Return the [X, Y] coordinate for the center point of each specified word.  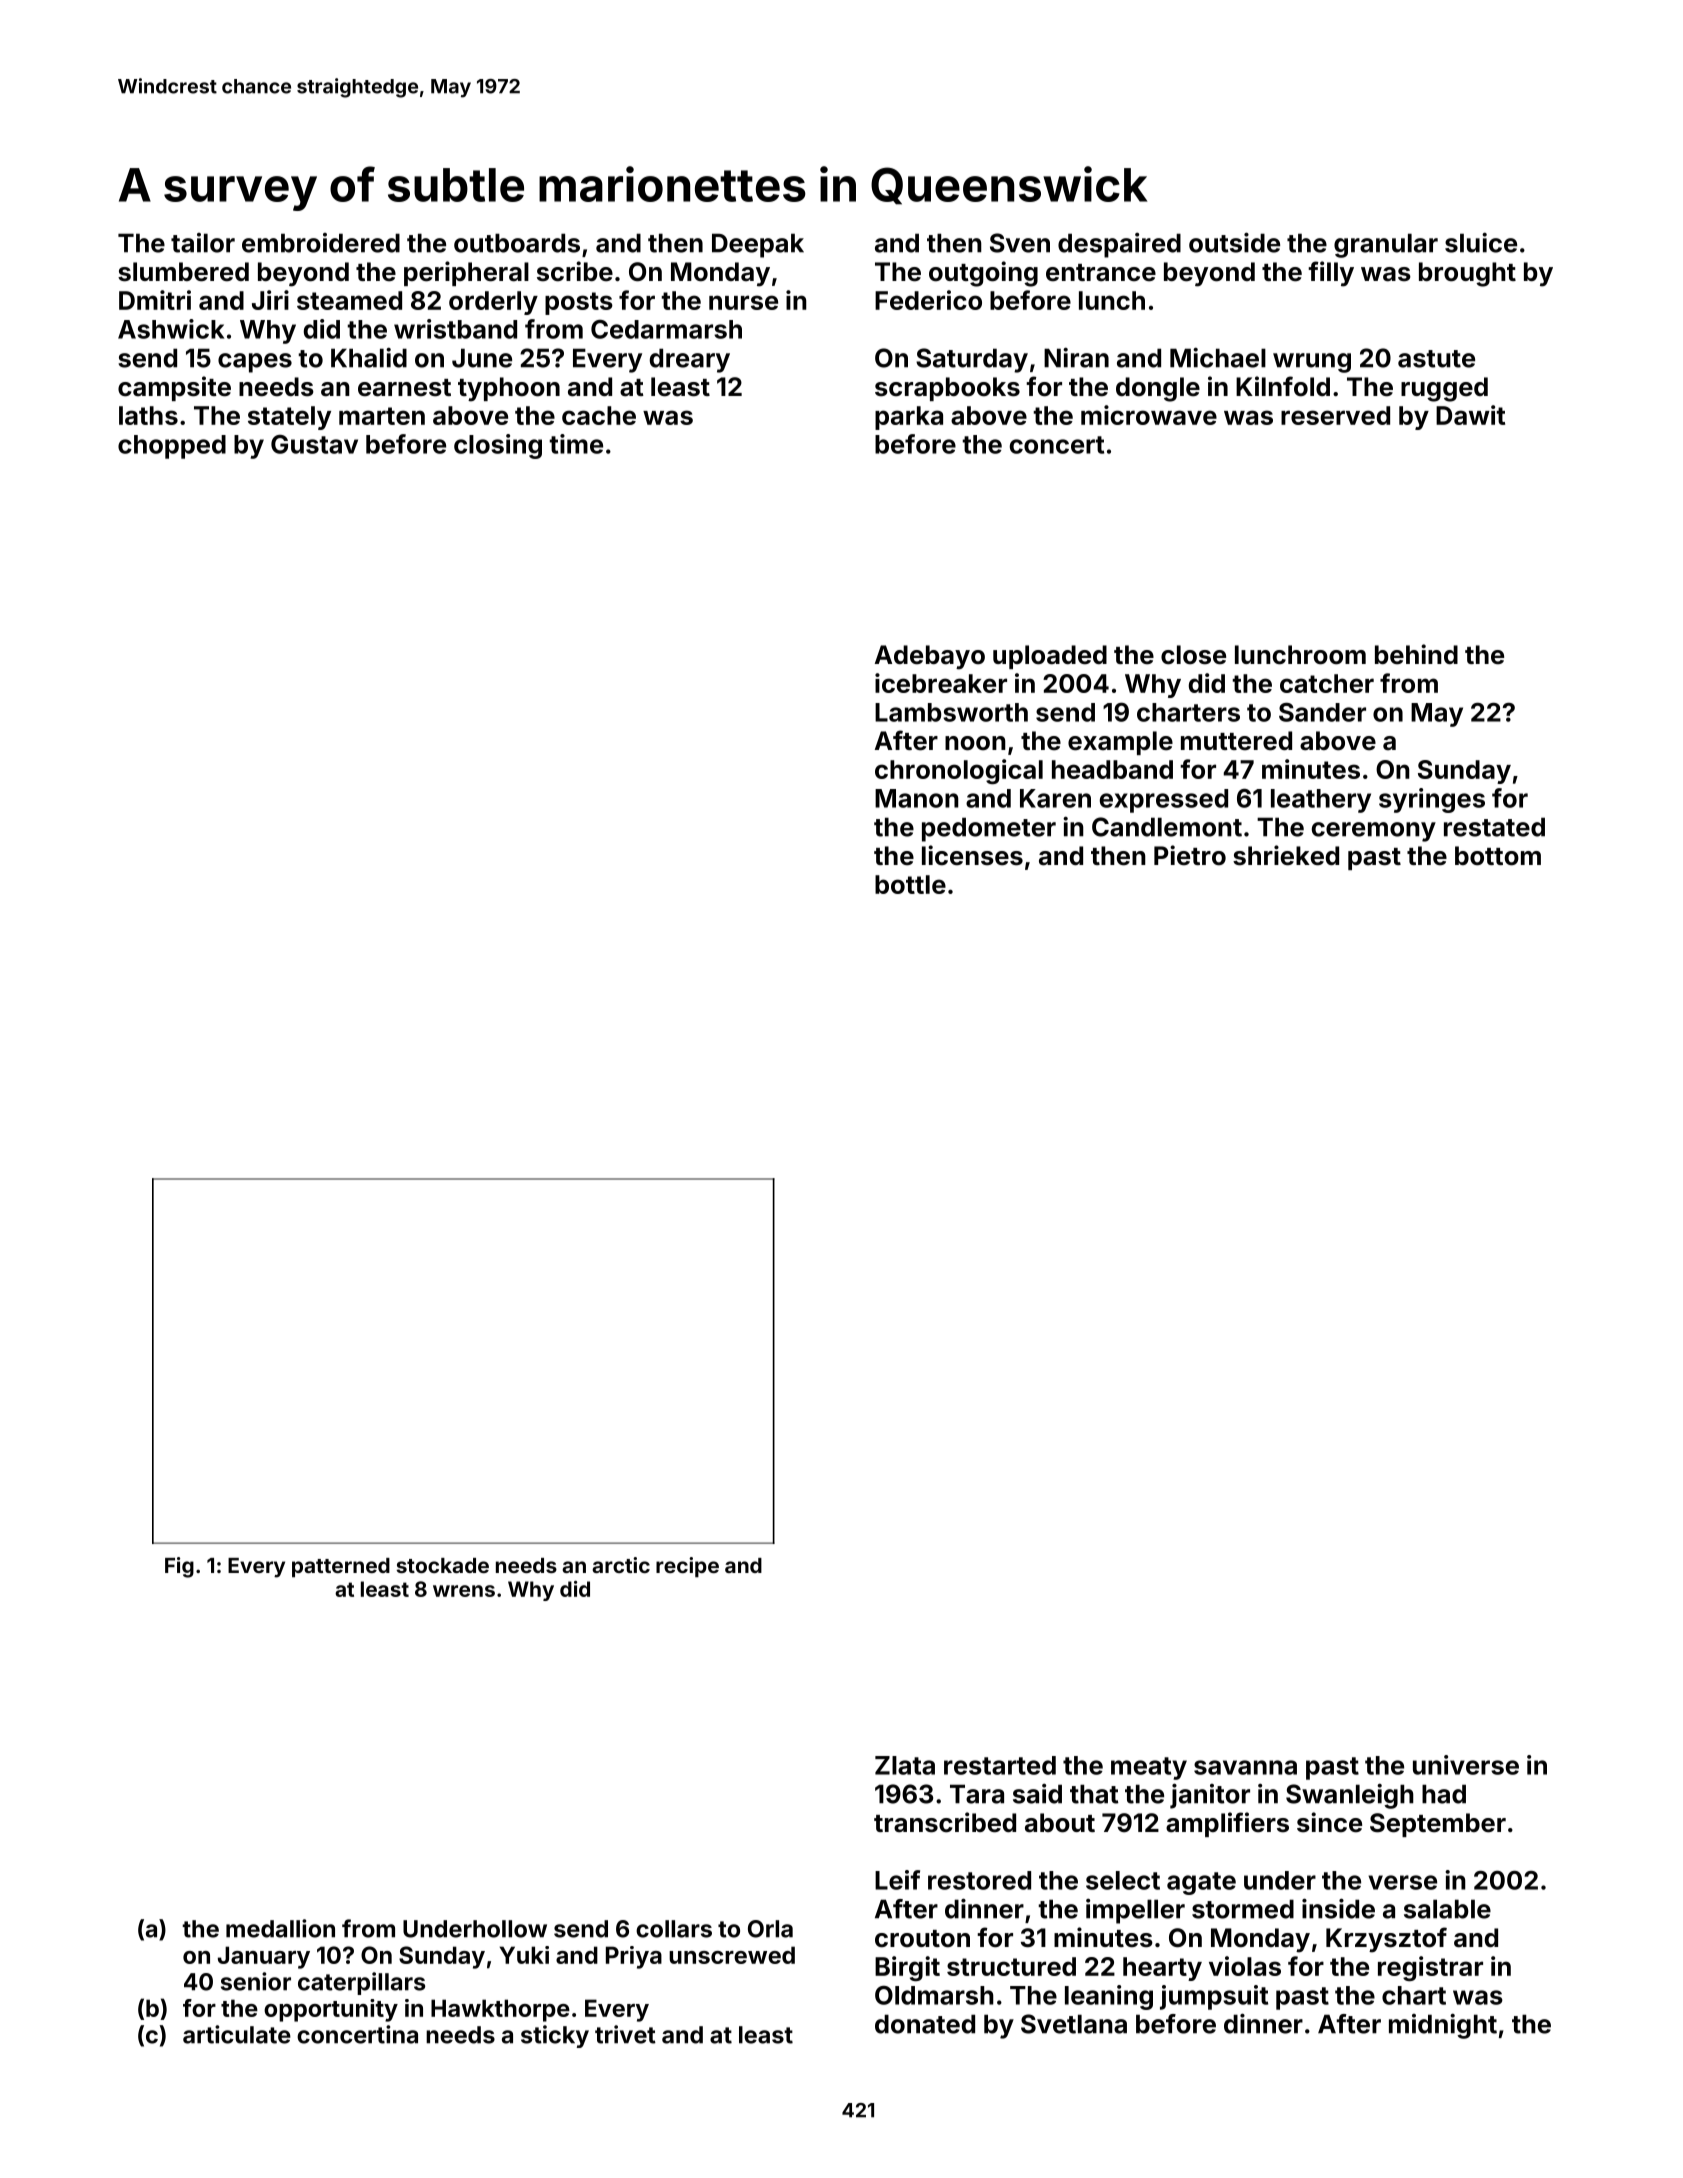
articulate [237, 2034]
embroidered [321, 243]
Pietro [1190, 855]
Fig [179, 1567]
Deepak [758, 245]
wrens [464, 1591]
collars [674, 1929]
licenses [972, 855]
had [1444, 1794]
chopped [172, 447]
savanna [1245, 1767]
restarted [1000, 1765]
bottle [910, 884]
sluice [1481, 242]
